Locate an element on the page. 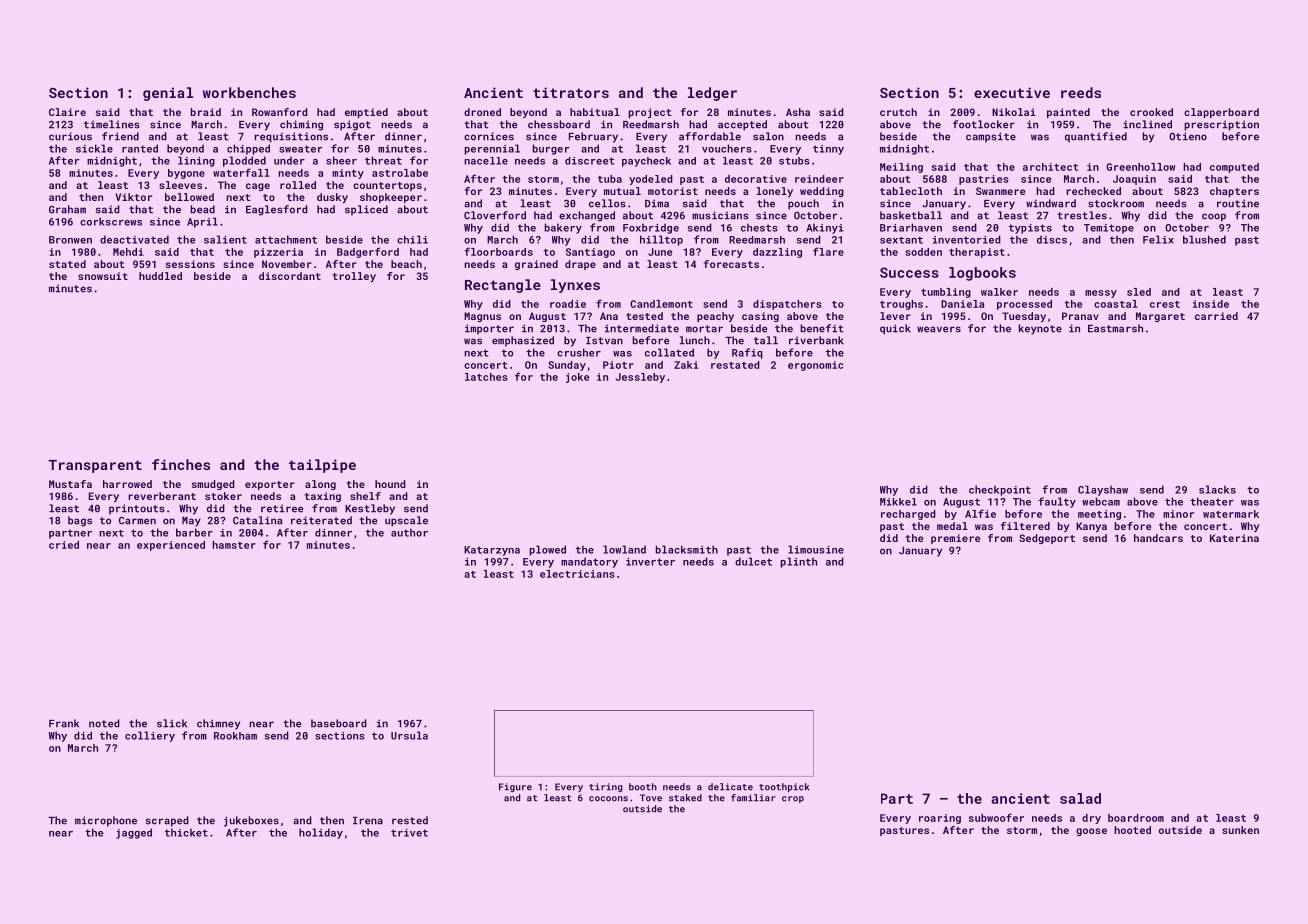 The height and width of the document is (924, 1308). ledger is located at coordinates (712, 94).
